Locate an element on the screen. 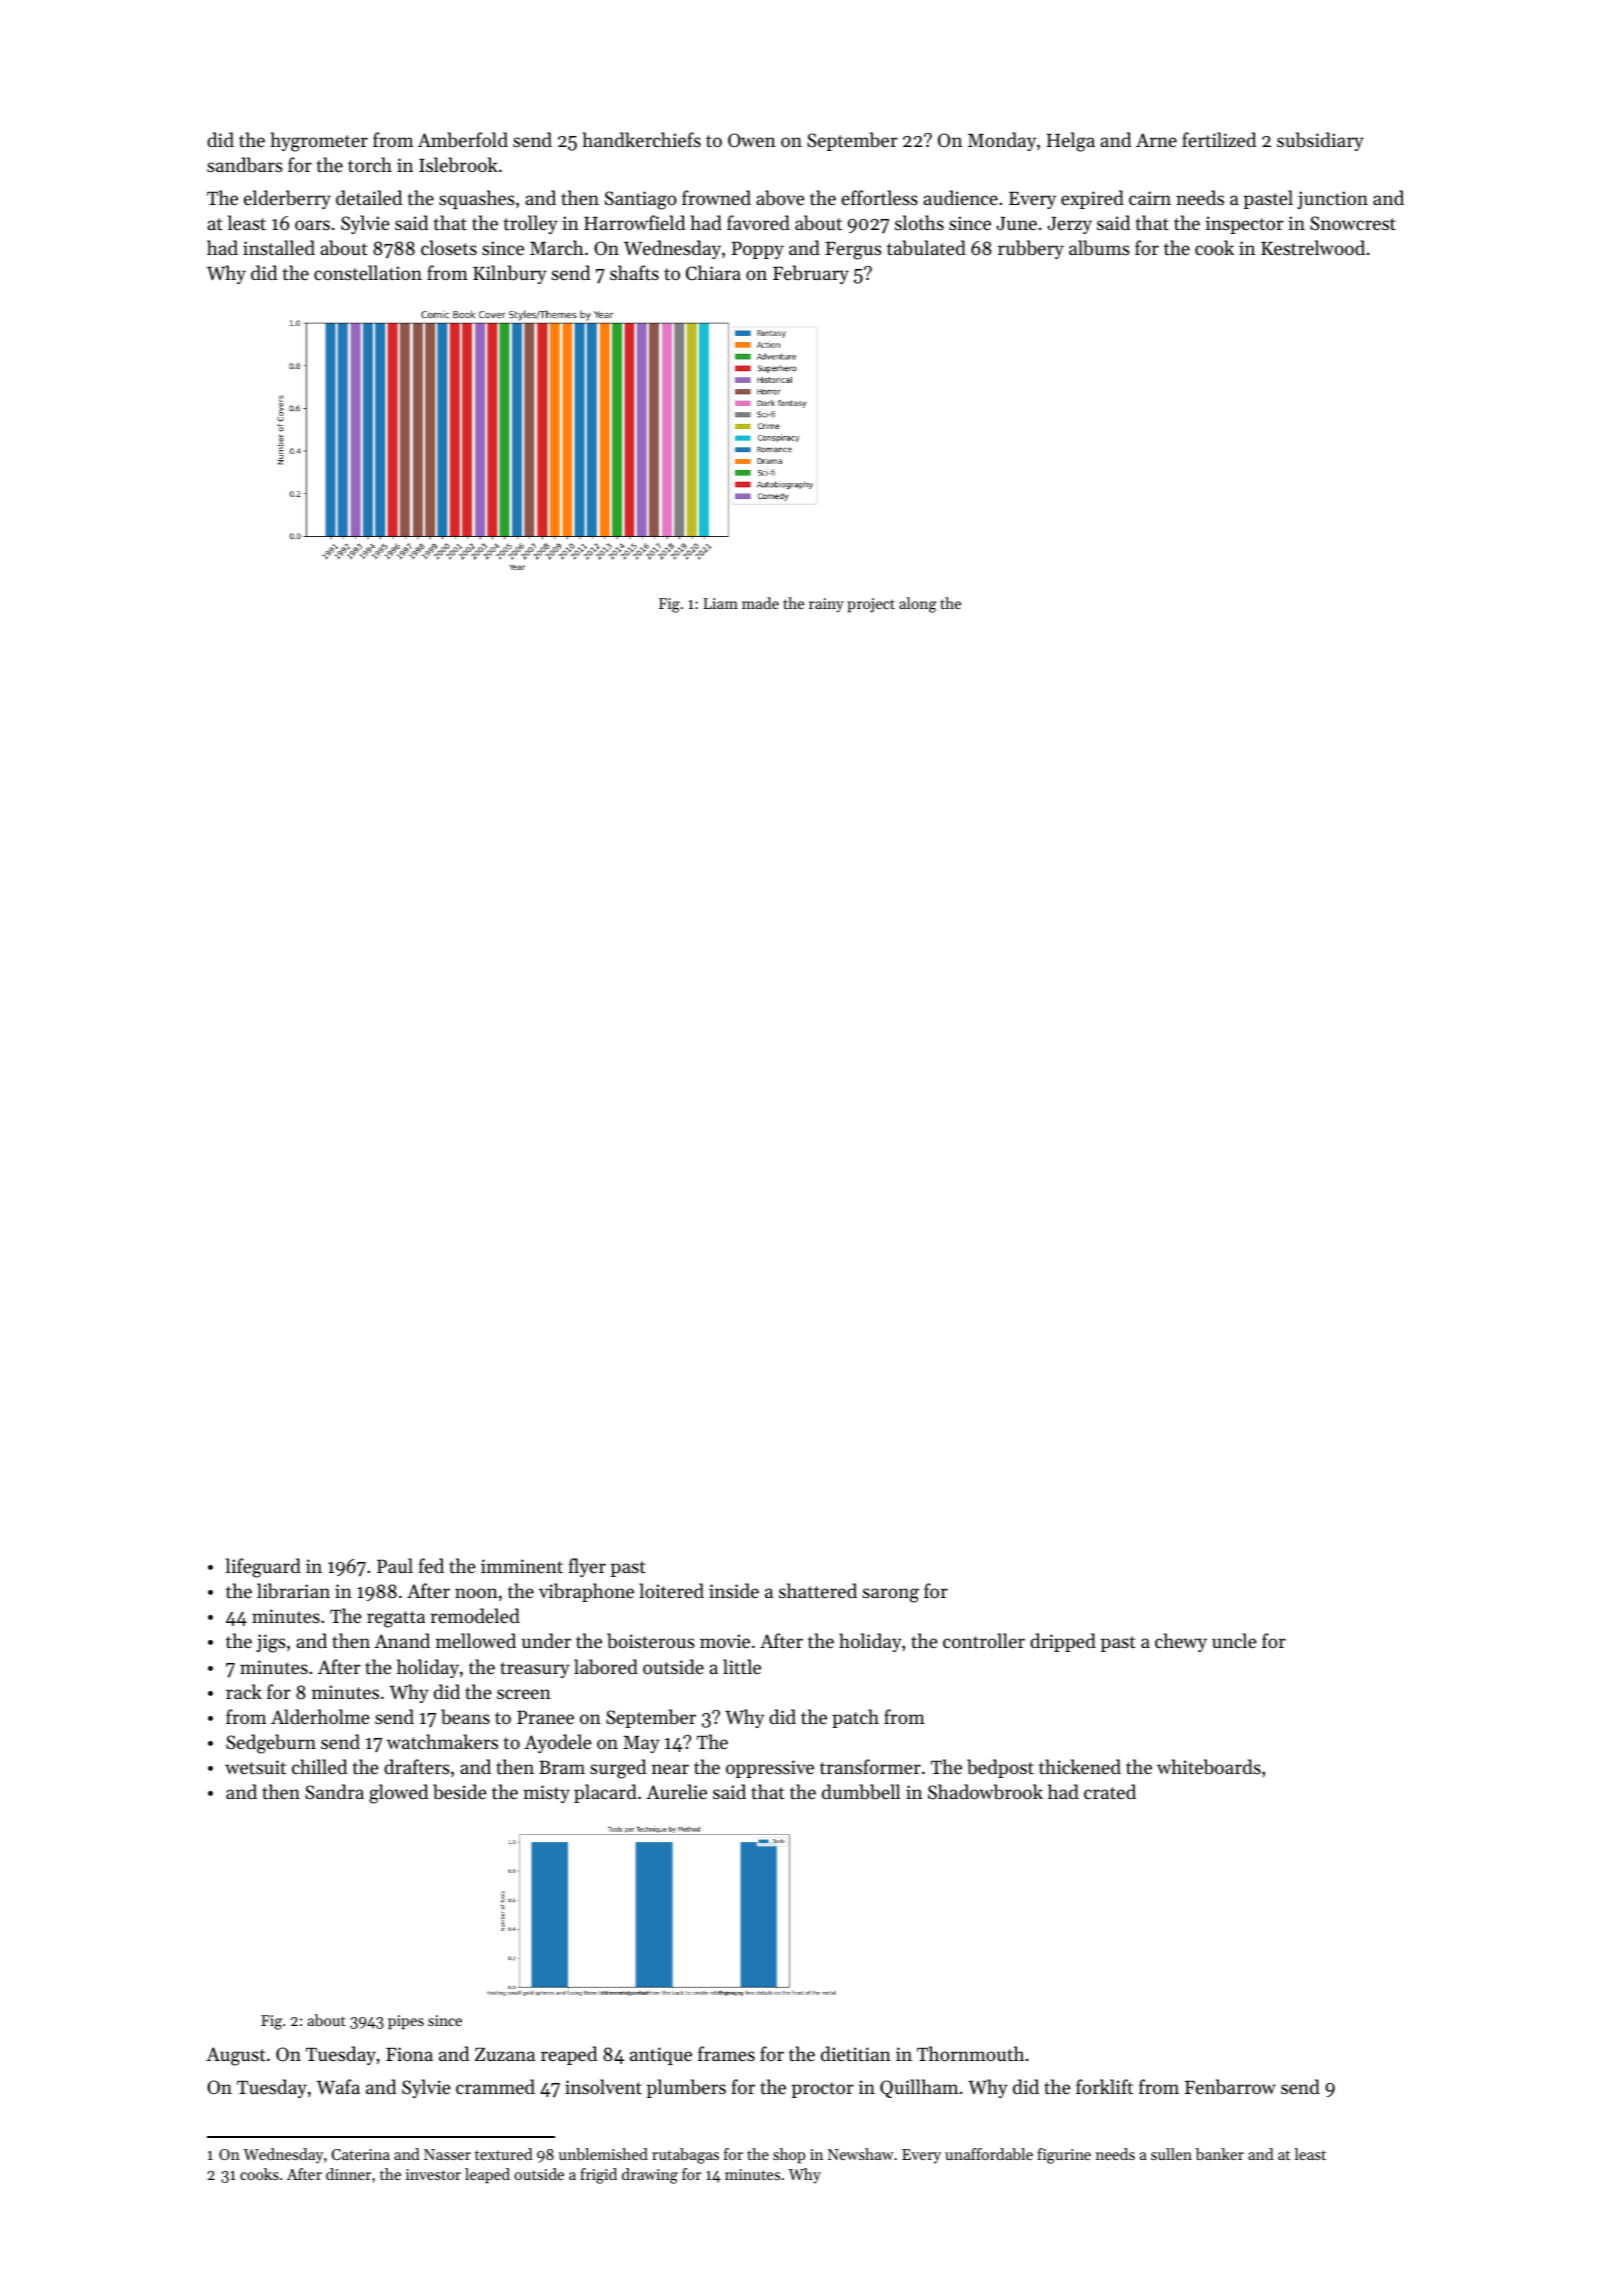  mellowed is located at coordinates (476, 1640).
